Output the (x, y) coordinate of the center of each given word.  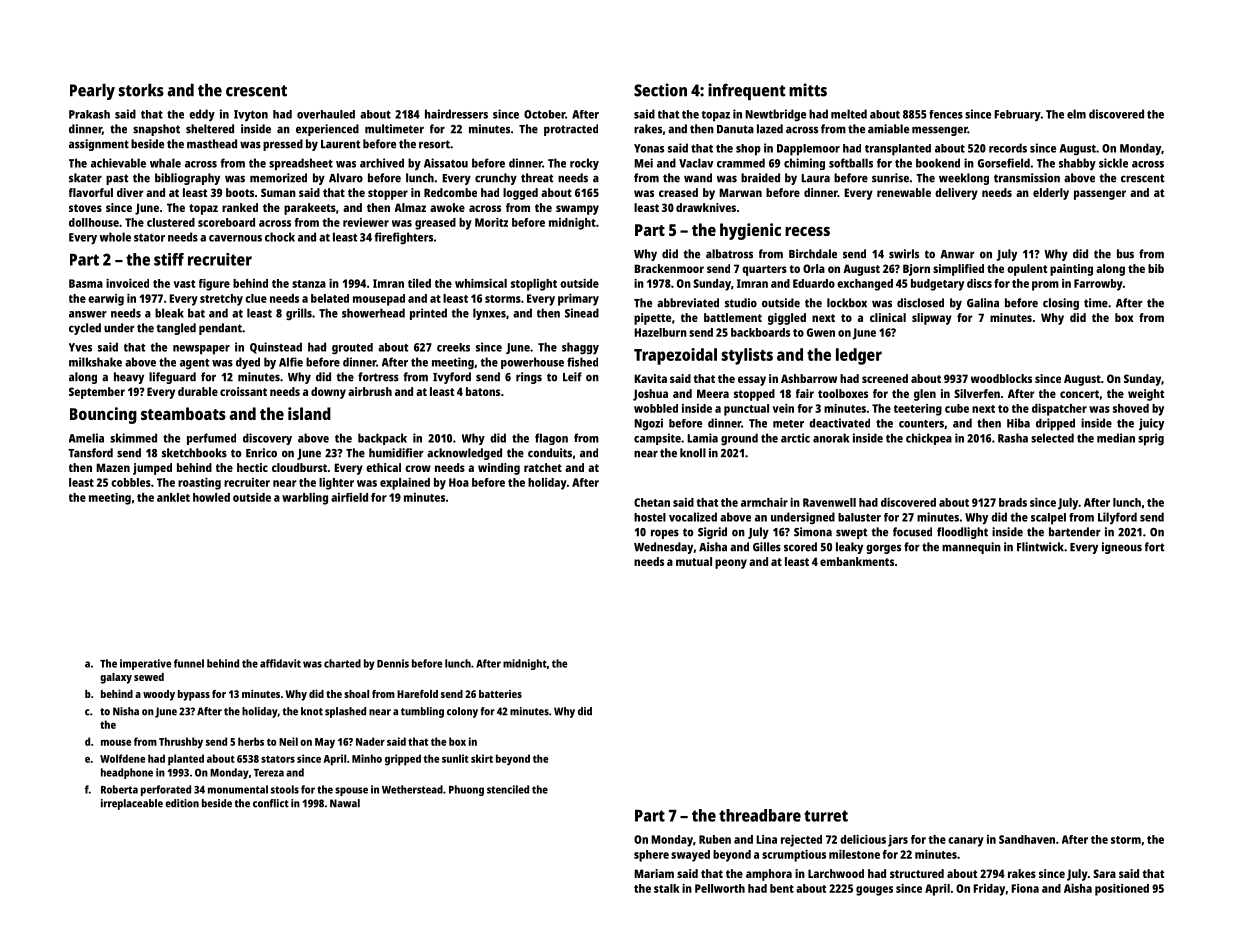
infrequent (746, 91)
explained (405, 484)
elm (1076, 114)
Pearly (92, 91)
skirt (482, 758)
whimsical (481, 283)
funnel (189, 663)
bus (1125, 254)
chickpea (929, 439)
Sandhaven (1027, 839)
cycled (85, 329)
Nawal (345, 803)
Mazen (113, 467)
